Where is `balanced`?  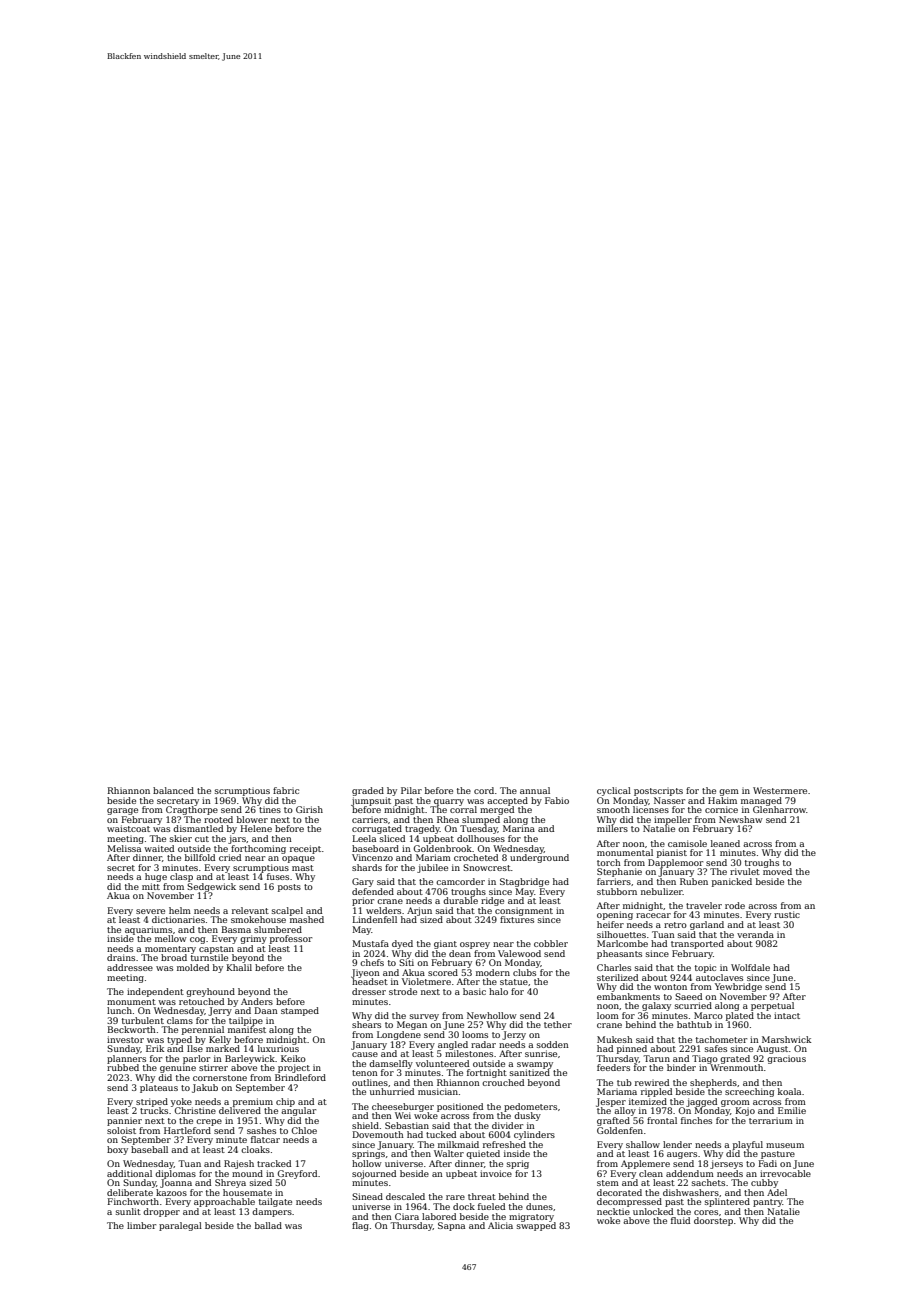 balanced is located at coordinates (173, 790).
